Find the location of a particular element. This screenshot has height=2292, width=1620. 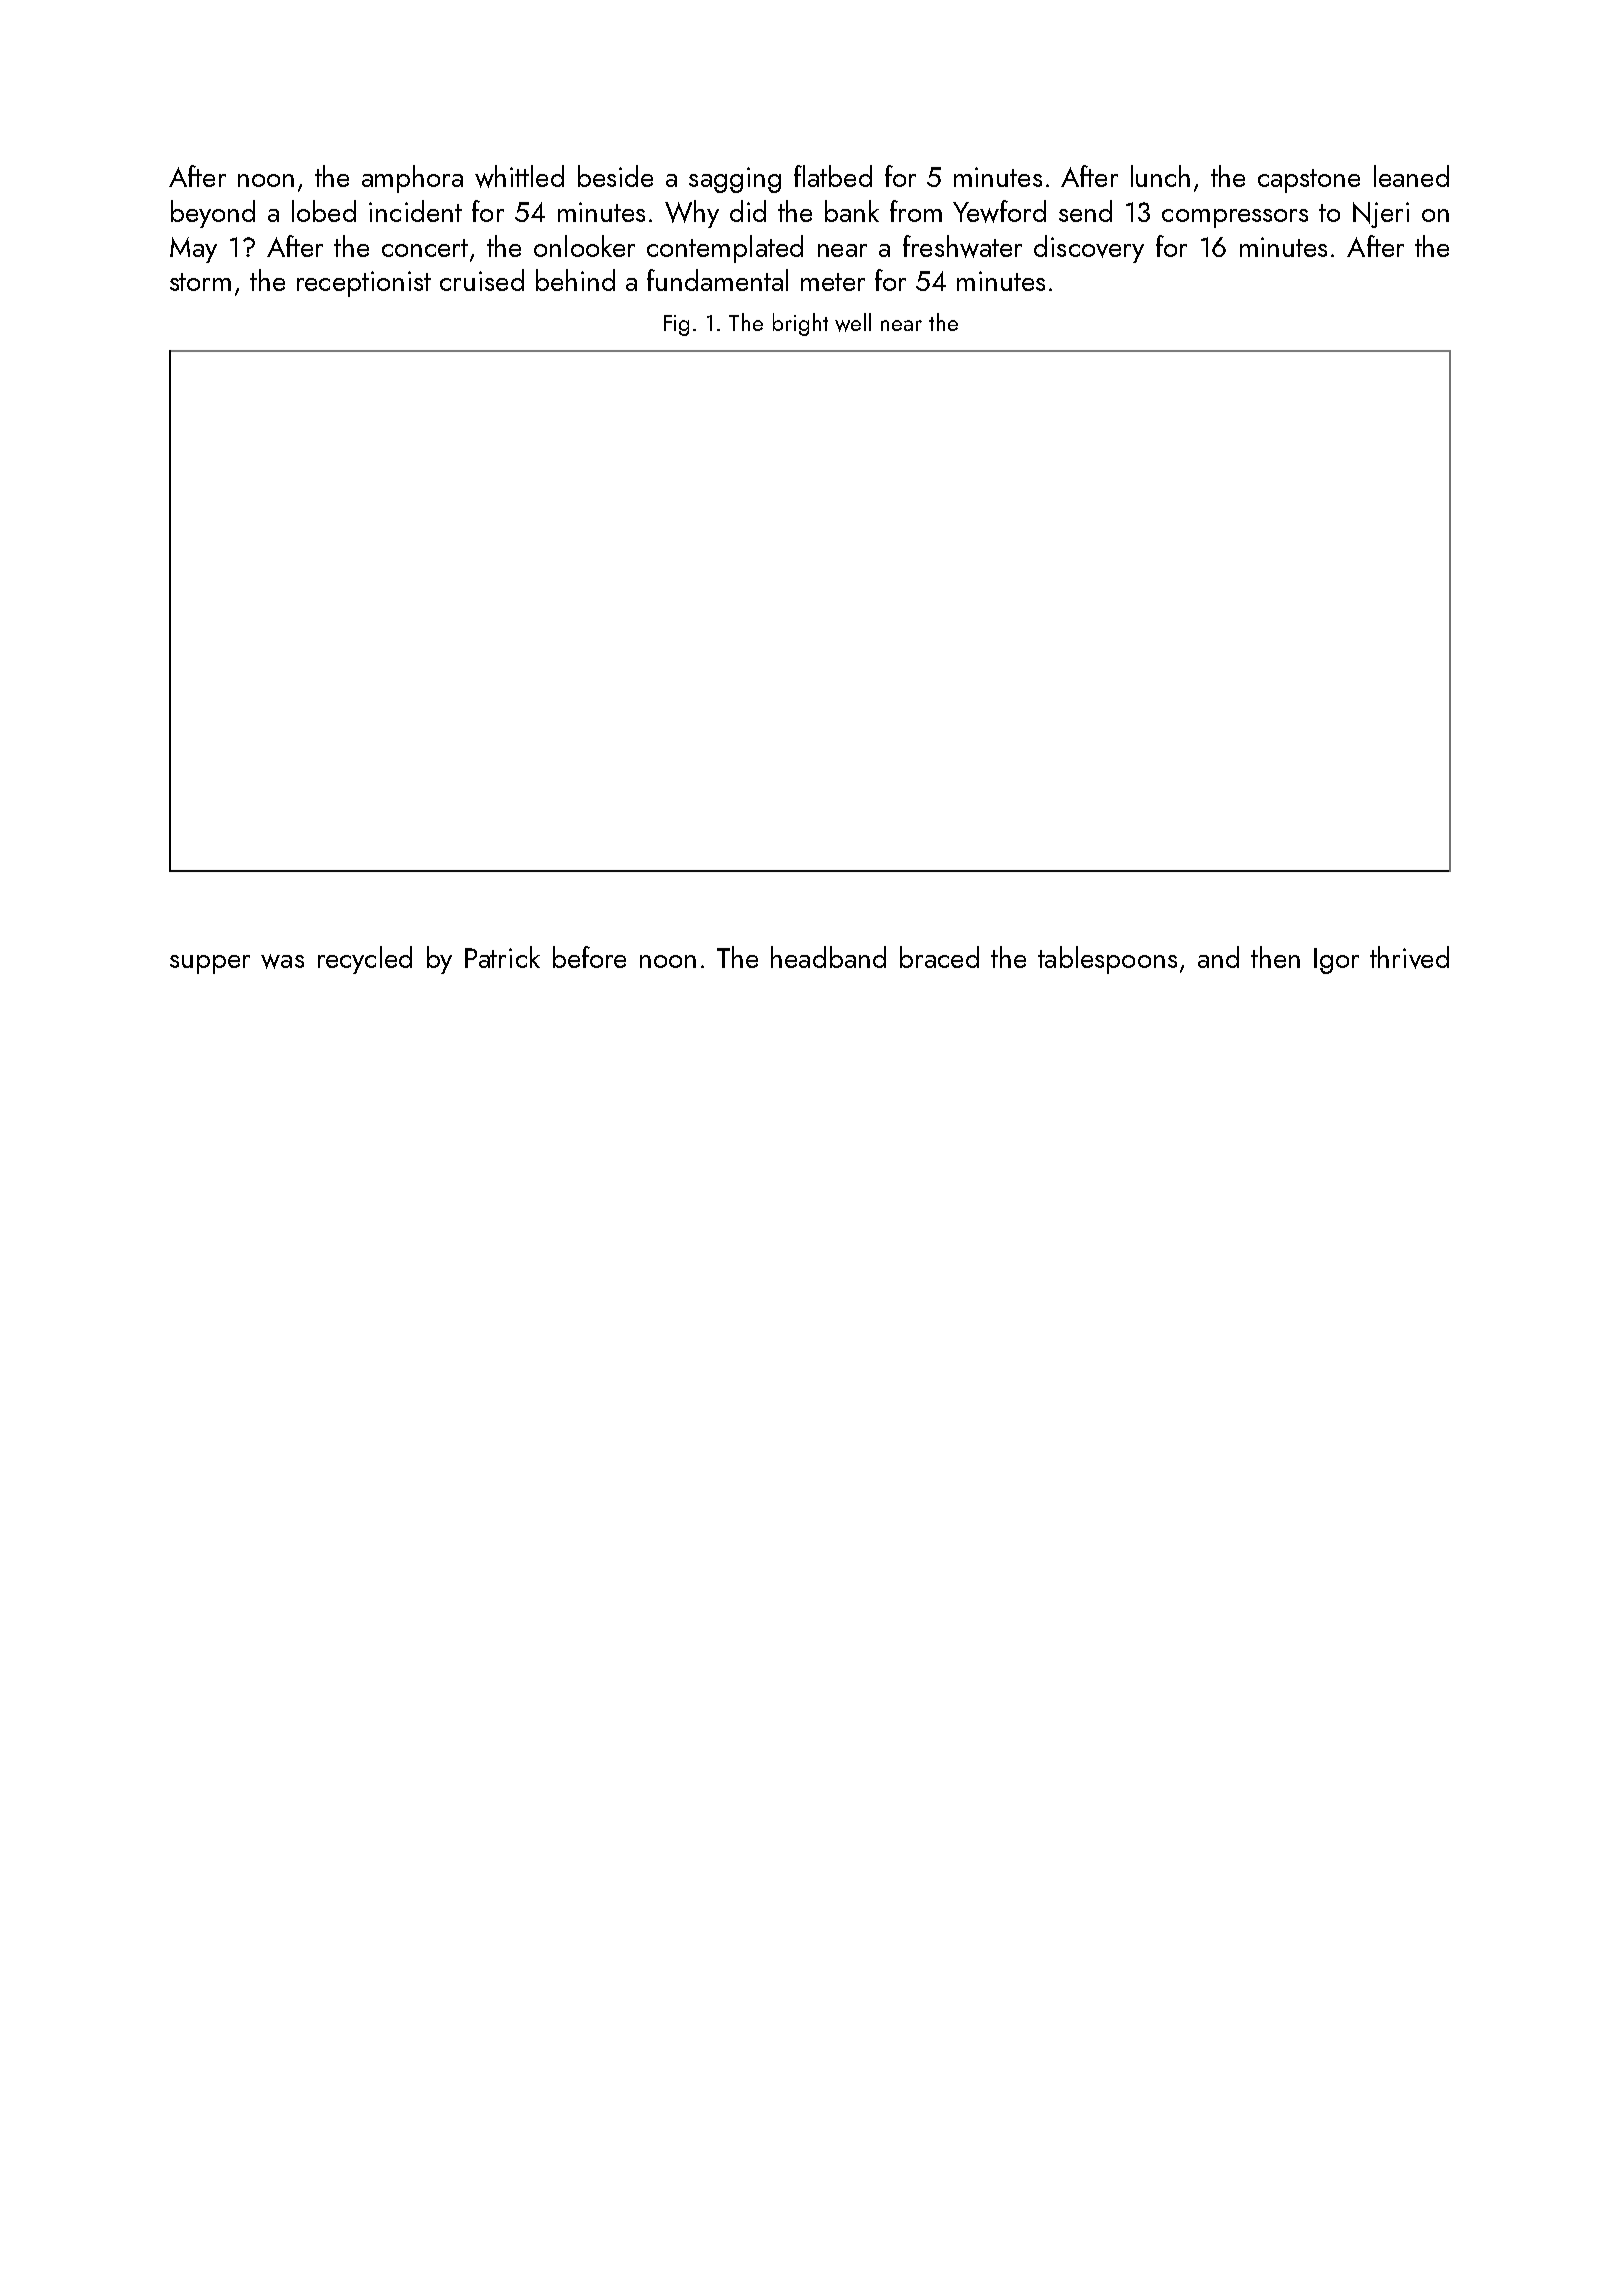

meter is located at coordinates (833, 282).
